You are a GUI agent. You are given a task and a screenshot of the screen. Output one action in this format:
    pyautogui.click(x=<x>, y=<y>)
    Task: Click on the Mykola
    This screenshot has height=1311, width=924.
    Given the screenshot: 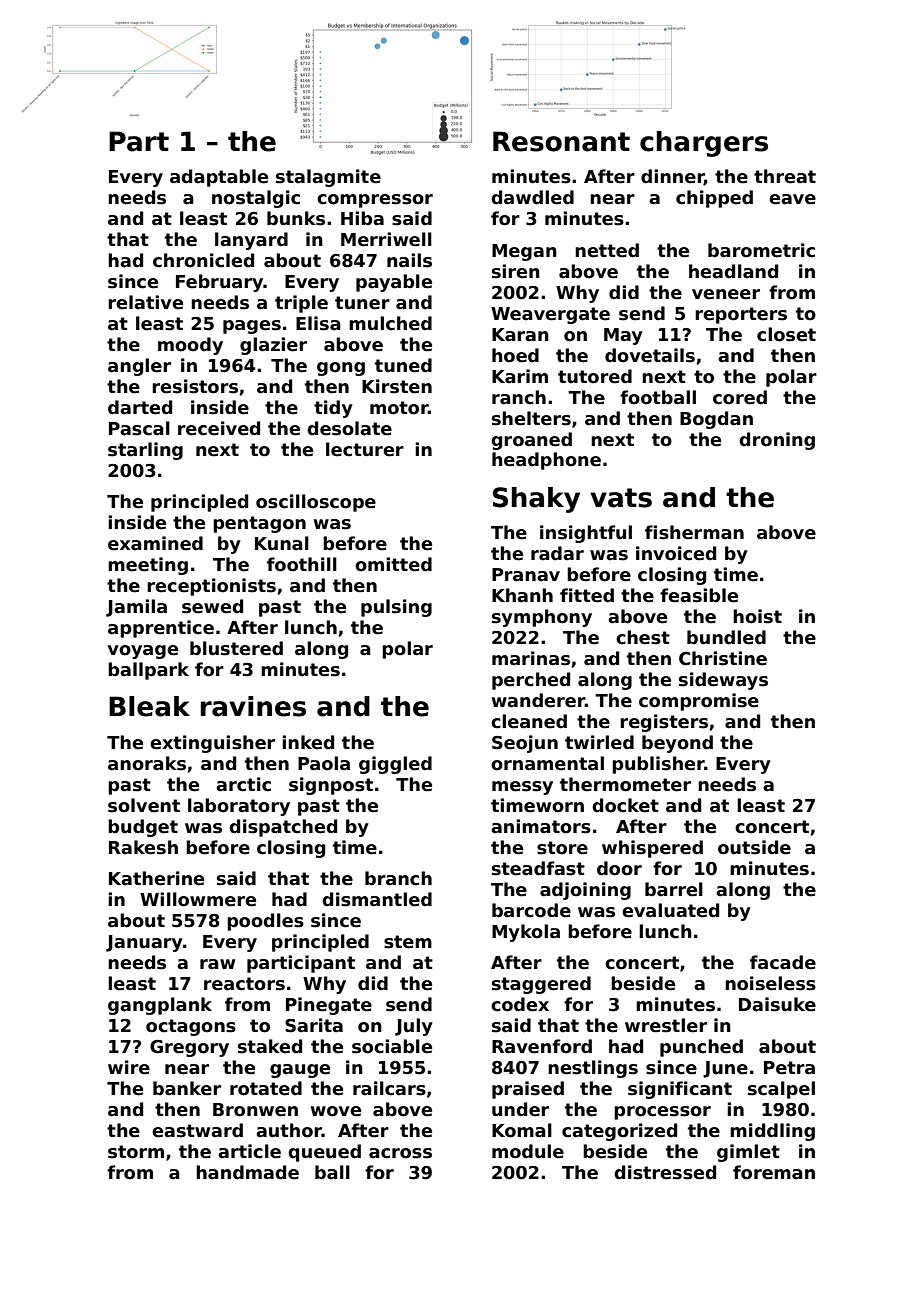 What is the action you would take?
    pyautogui.click(x=526, y=933)
